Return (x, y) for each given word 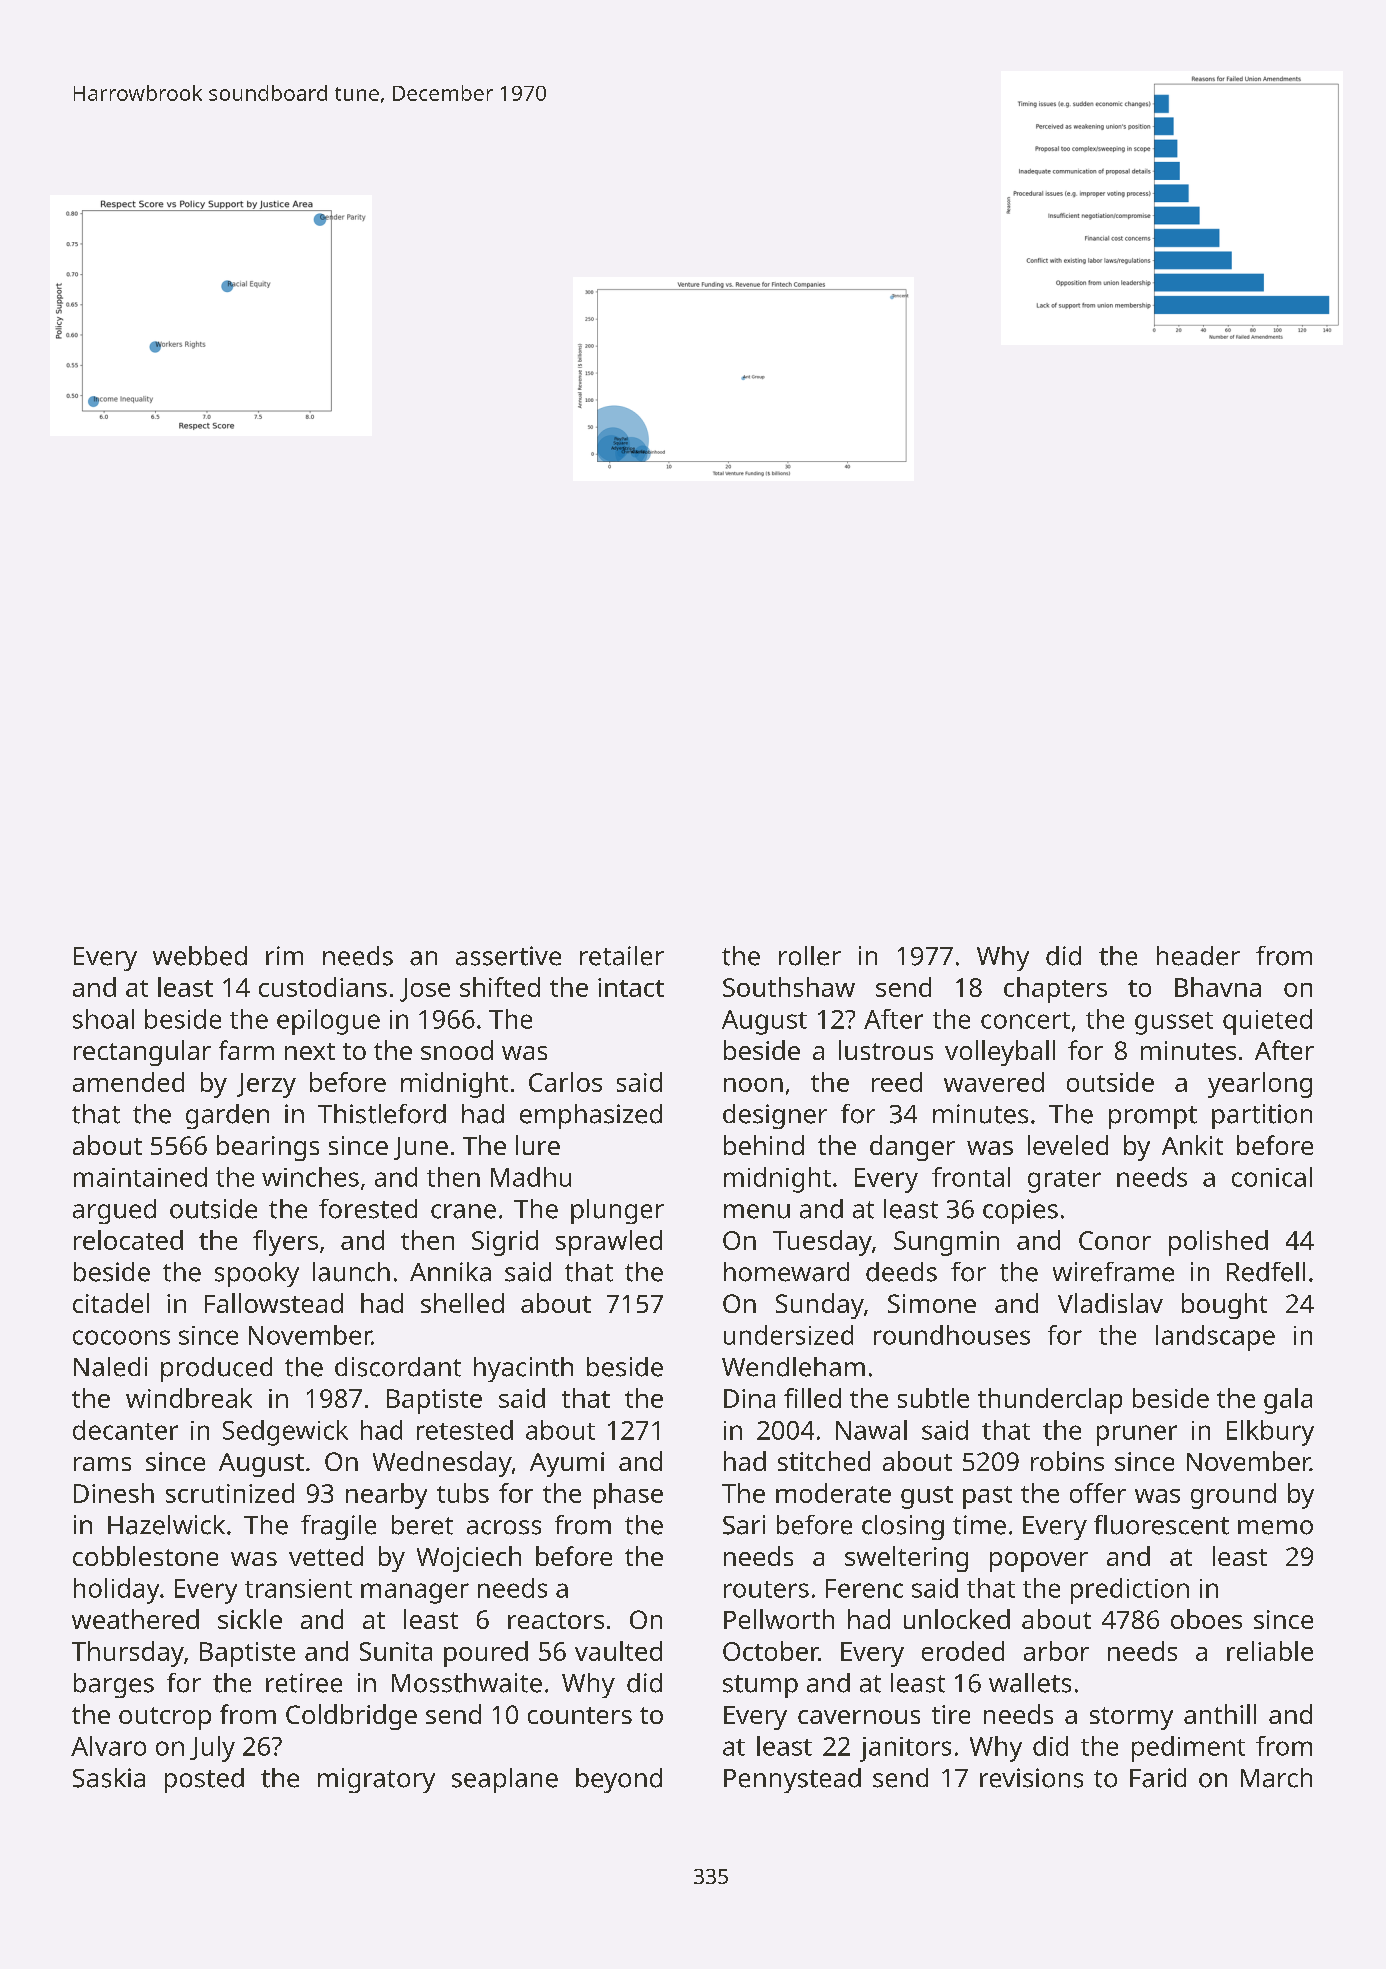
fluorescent (1161, 1525)
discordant (398, 1367)
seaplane (505, 1780)
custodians (323, 987)
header (1198, 956)
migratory (376, 1780)
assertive (508, 956)
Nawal (871, 1430)
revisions (1031, 1778)
